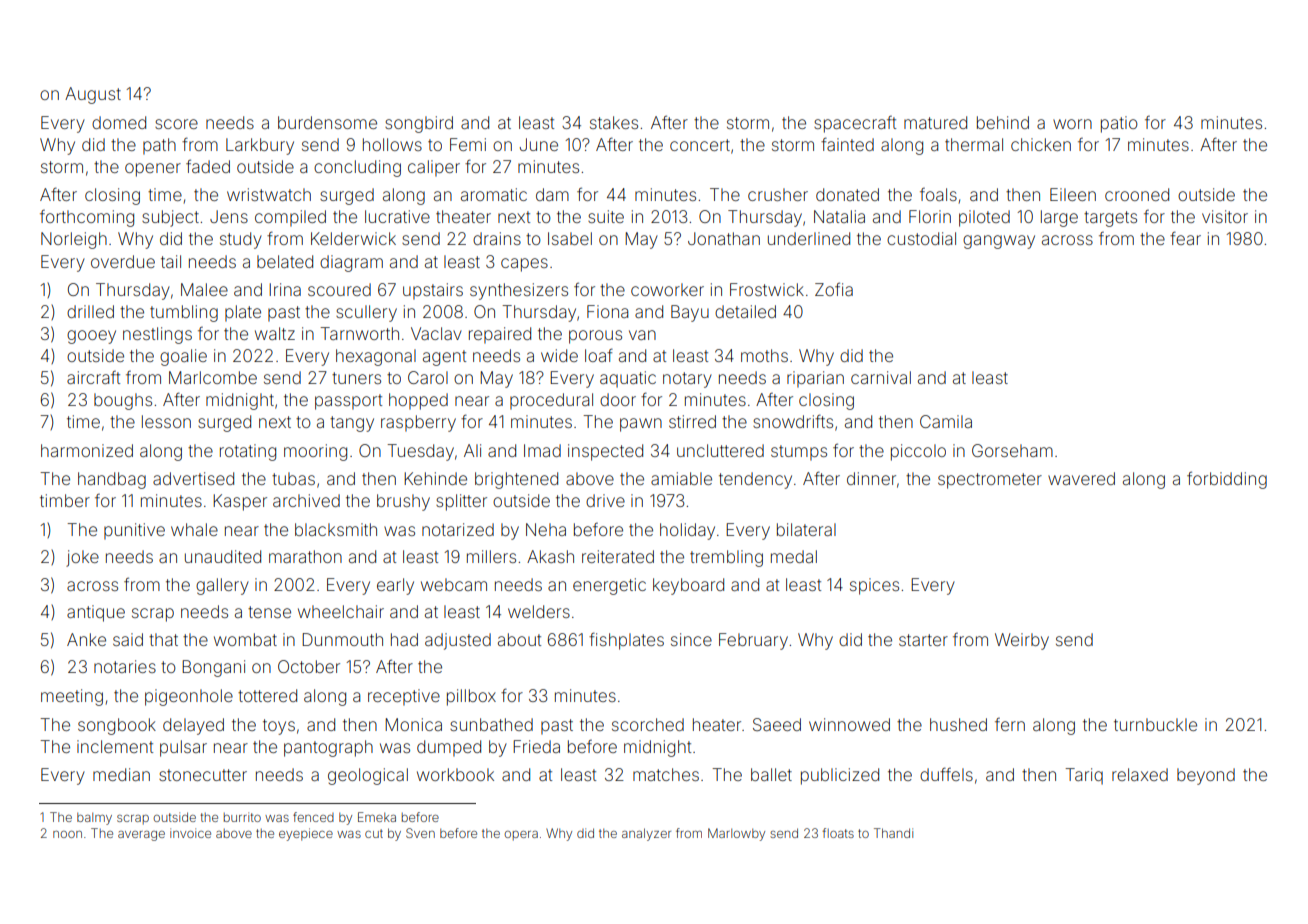 The width and height of the image is (1308, 924). Describe the element at coordinates (559, 355) in the image. I see `wide` at that location.
